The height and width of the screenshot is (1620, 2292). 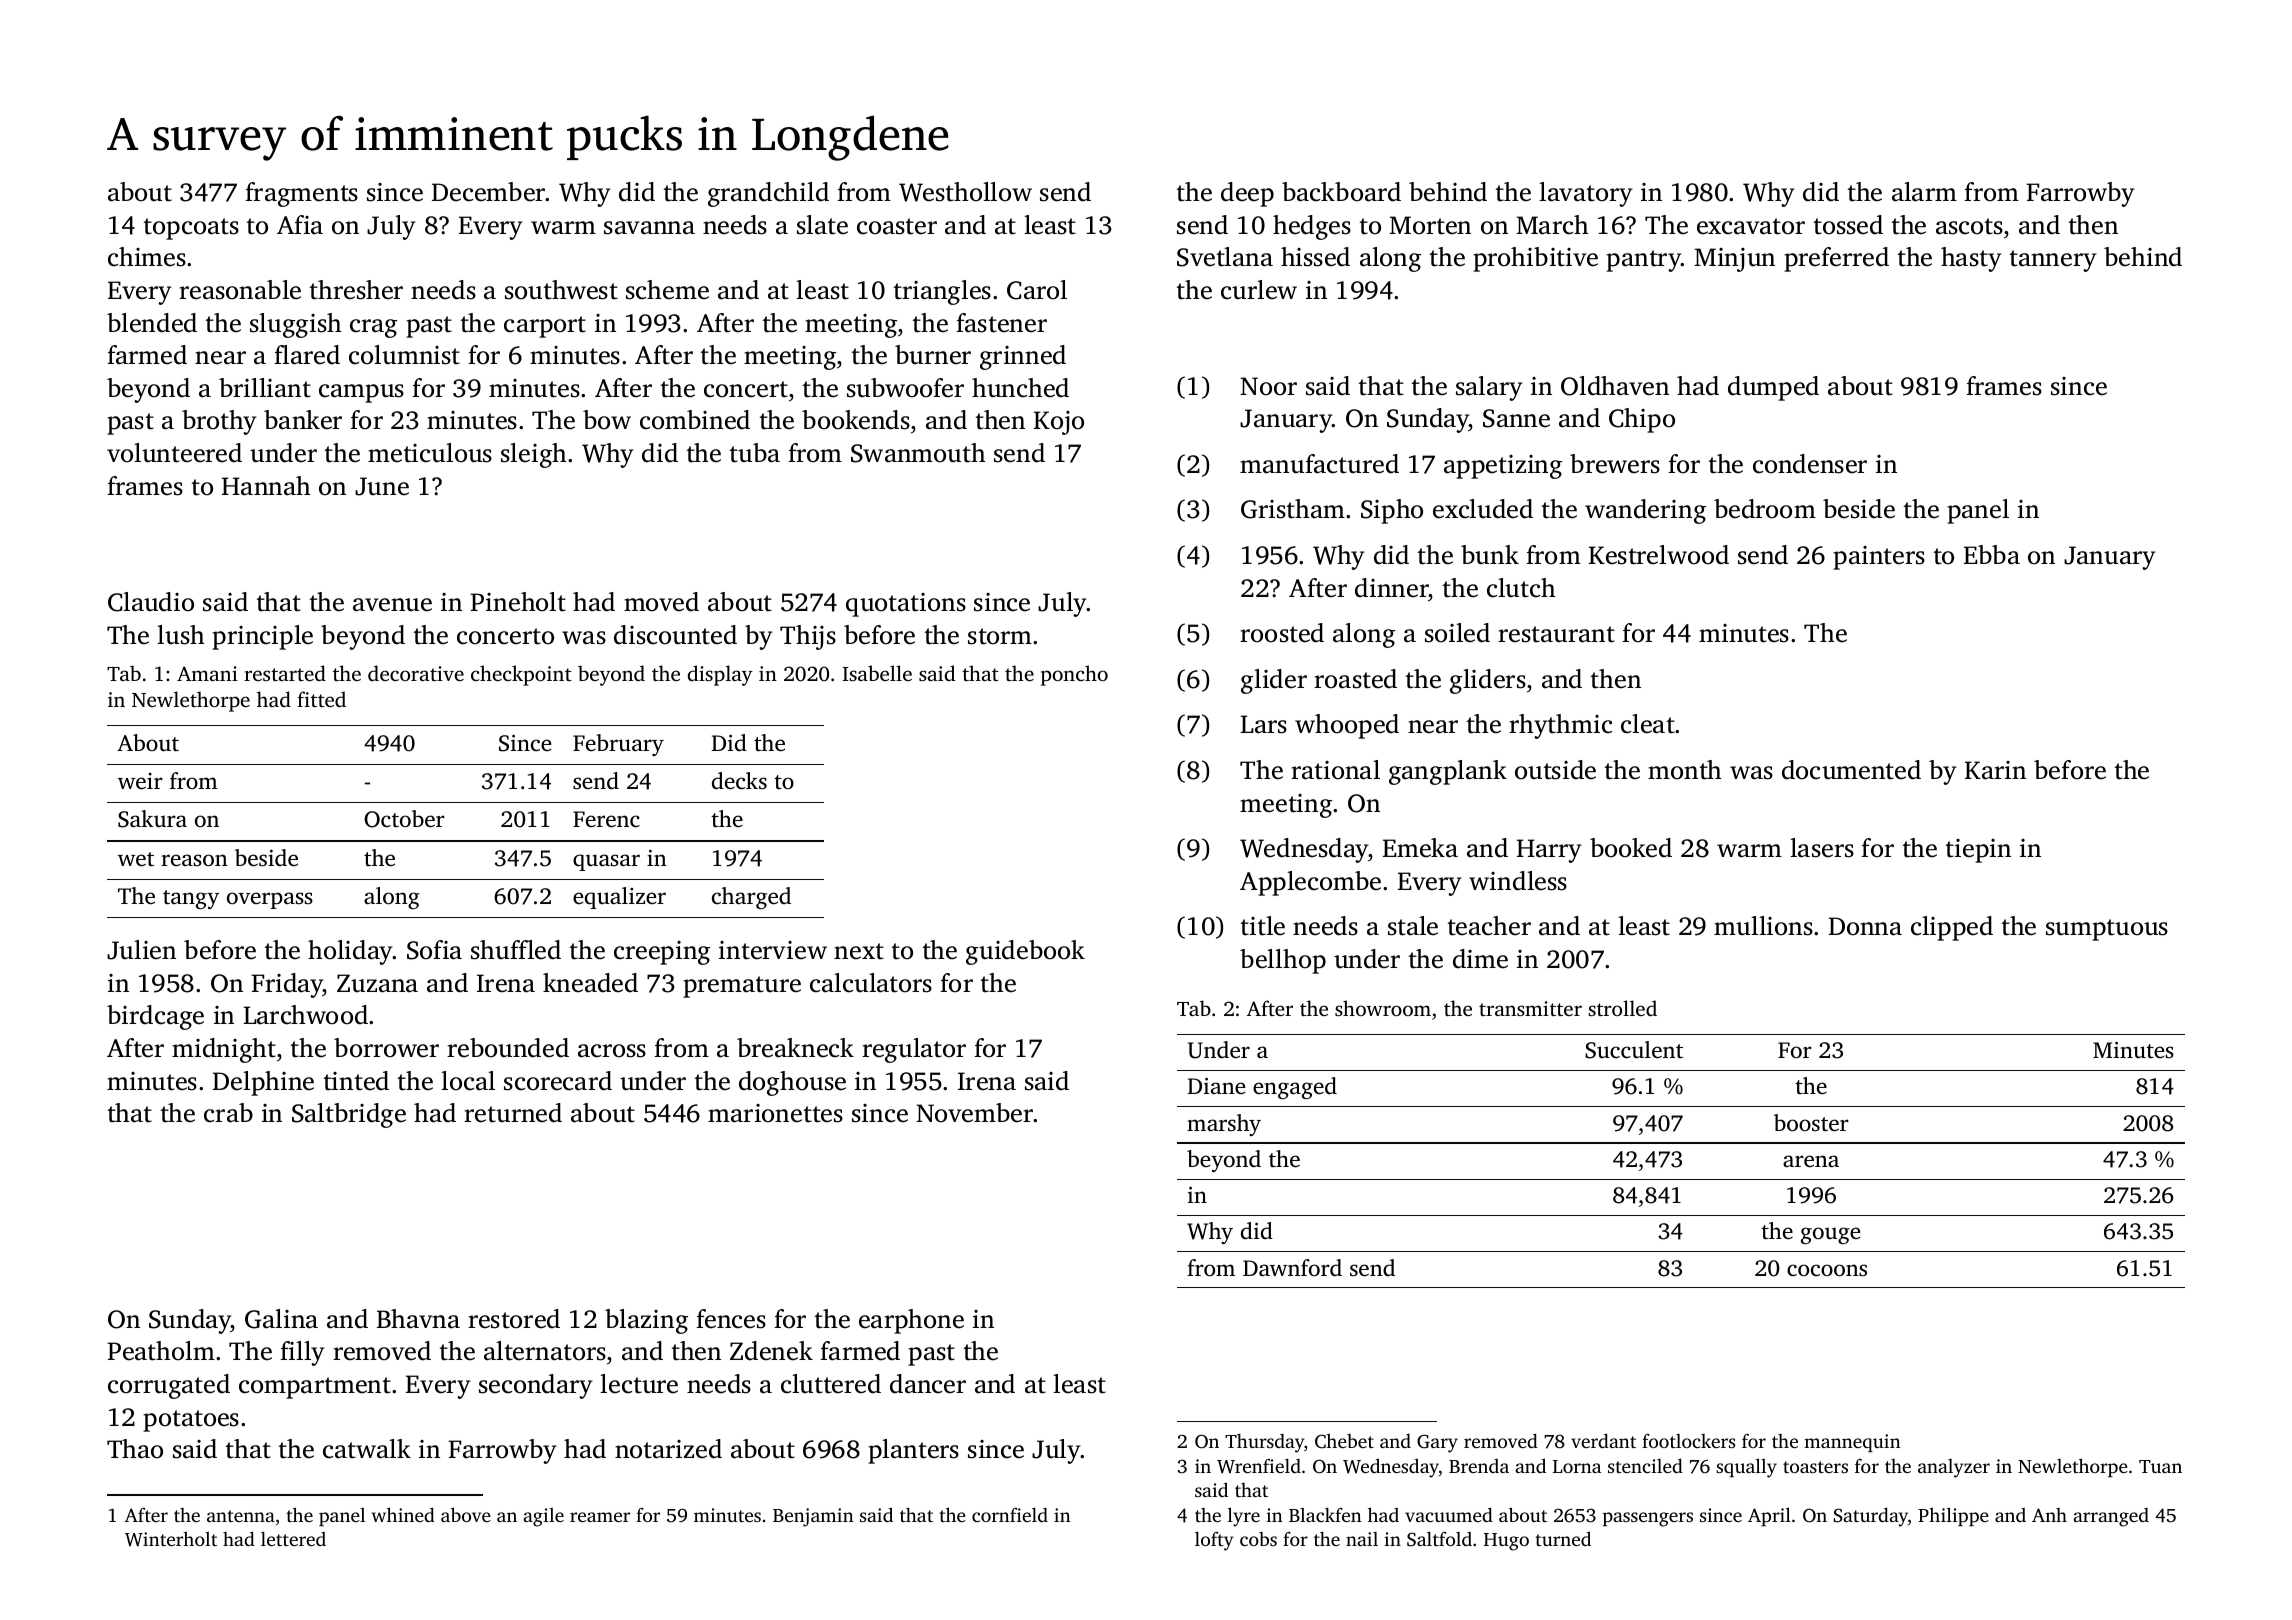 What do you see at coordinates (141, 950) in the screenshot?
I see `Julien` at bounding box center [141, 950].
